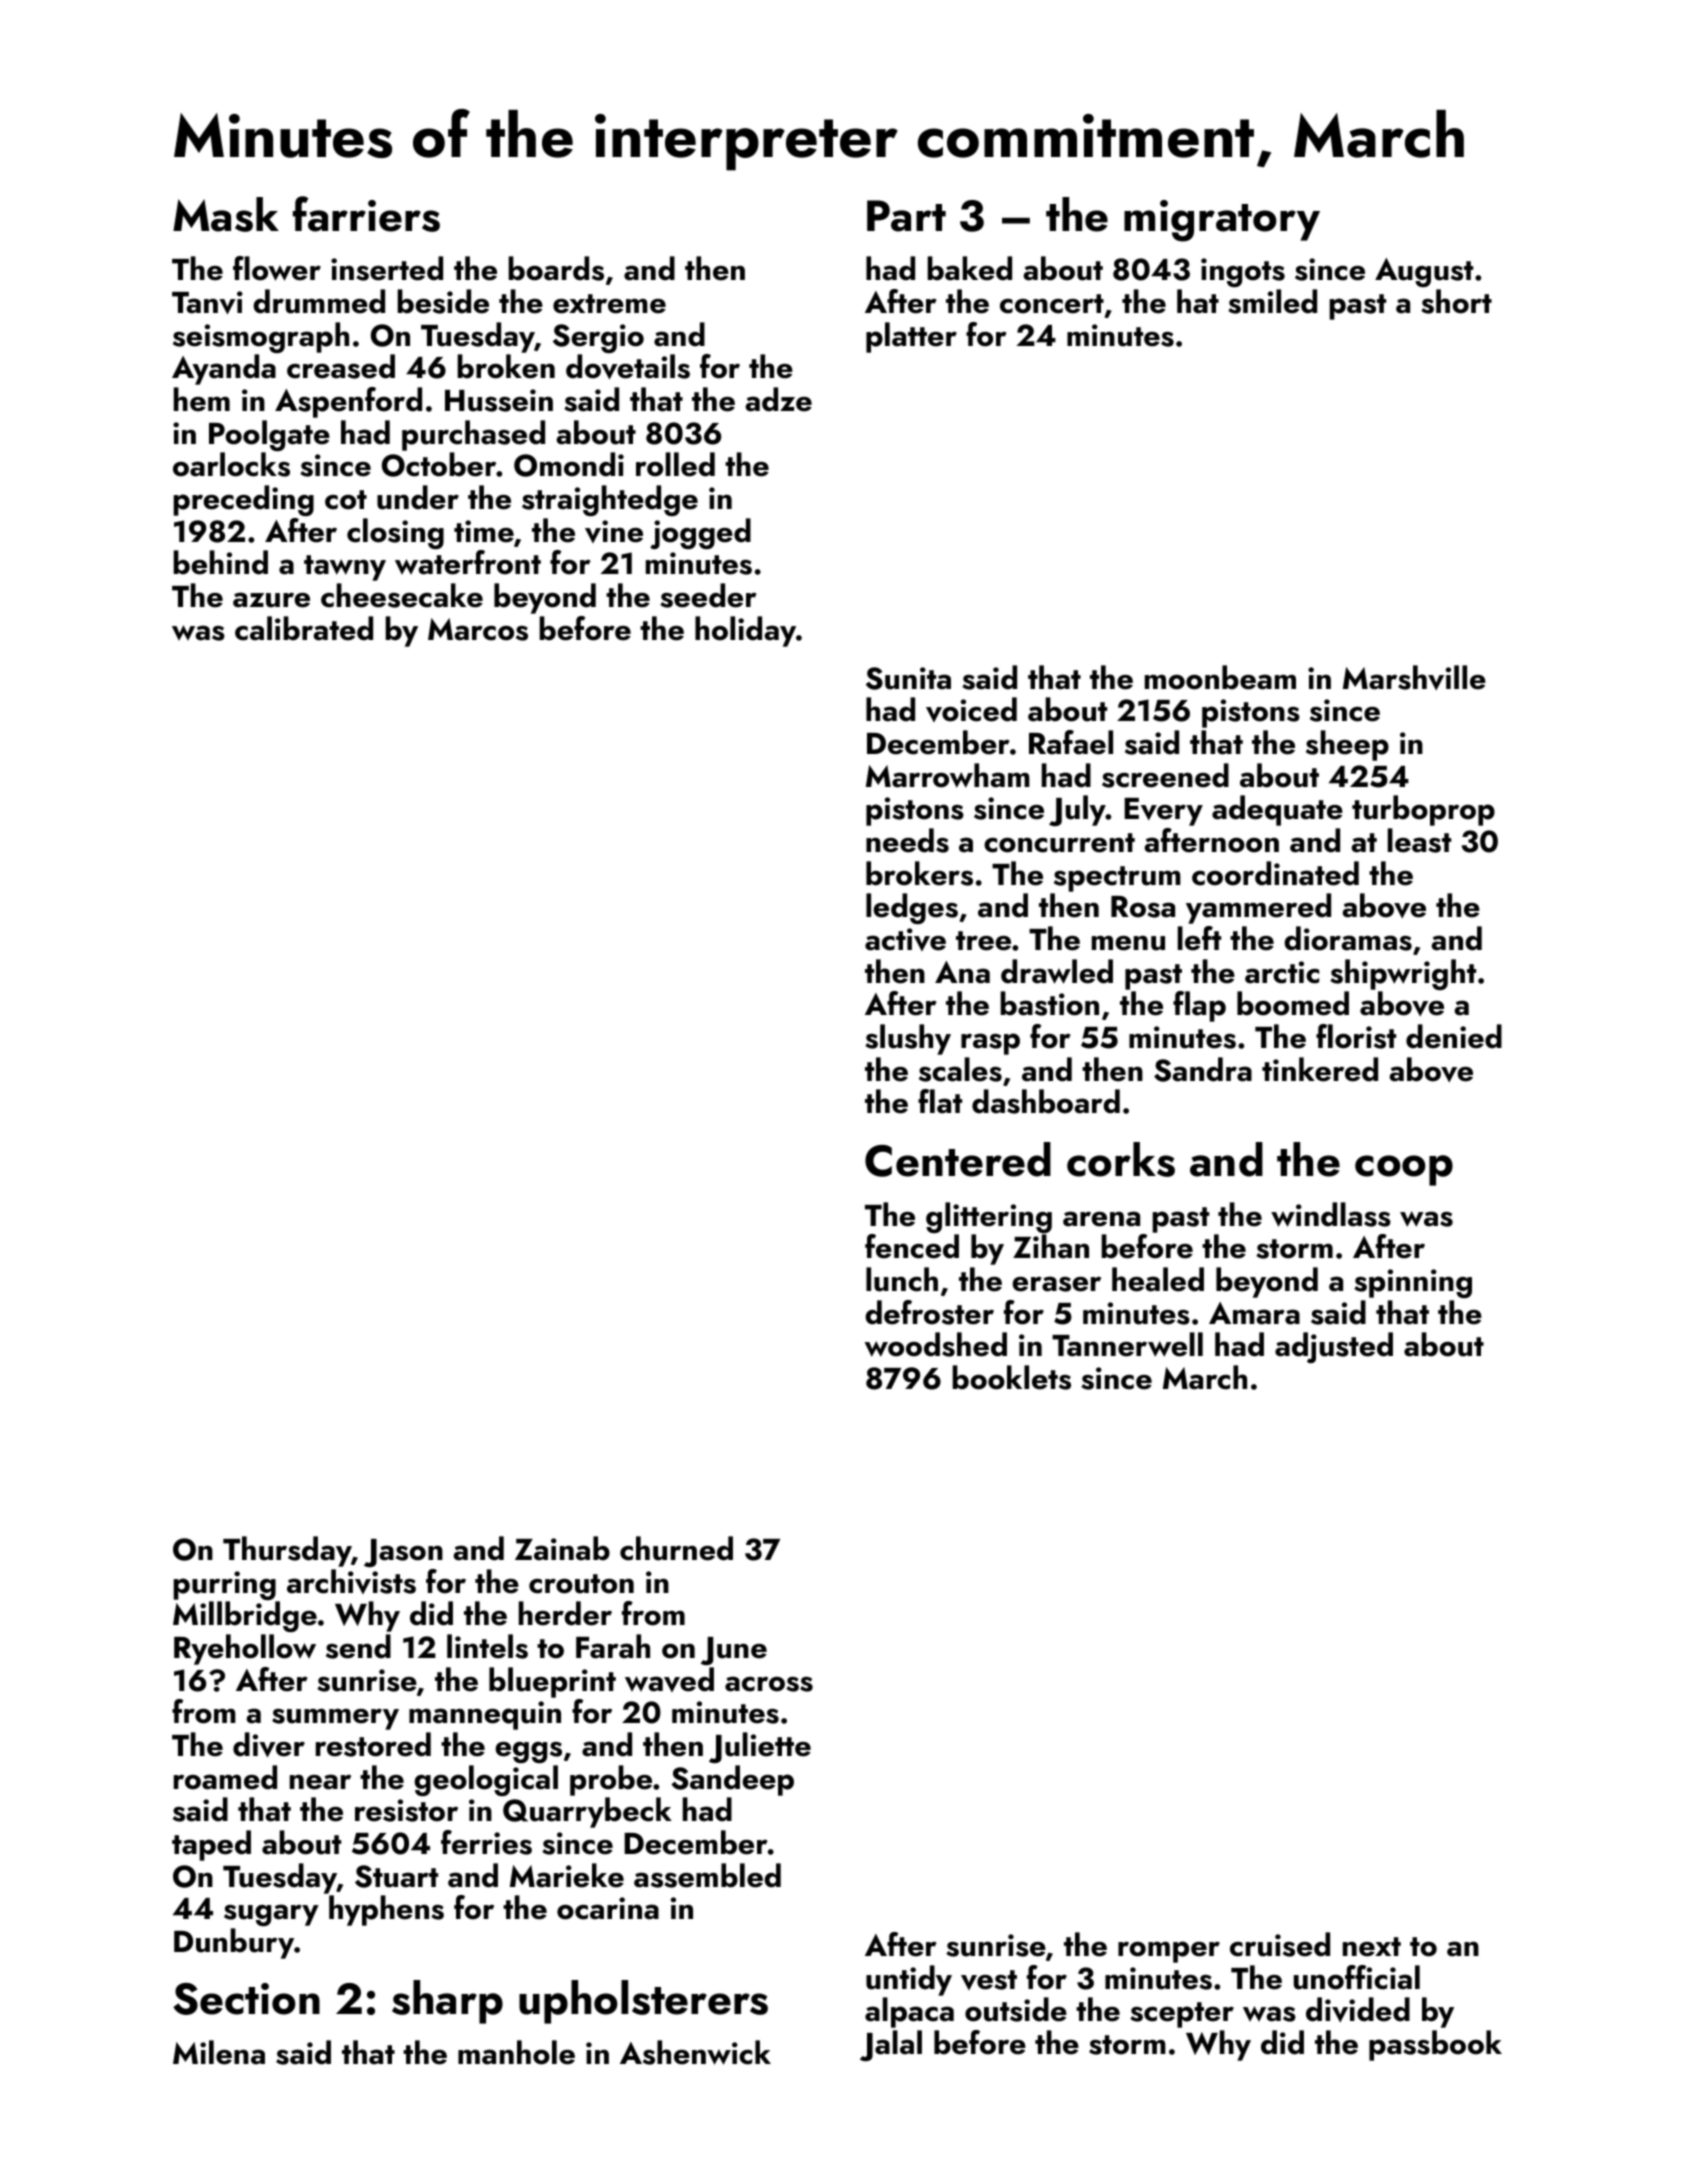 The width and height of the document is (1683, 2178). What do you see at coordinates (1334, 1347) in the document?
I see `adjusted` at bounding box center [1334, 1347].
